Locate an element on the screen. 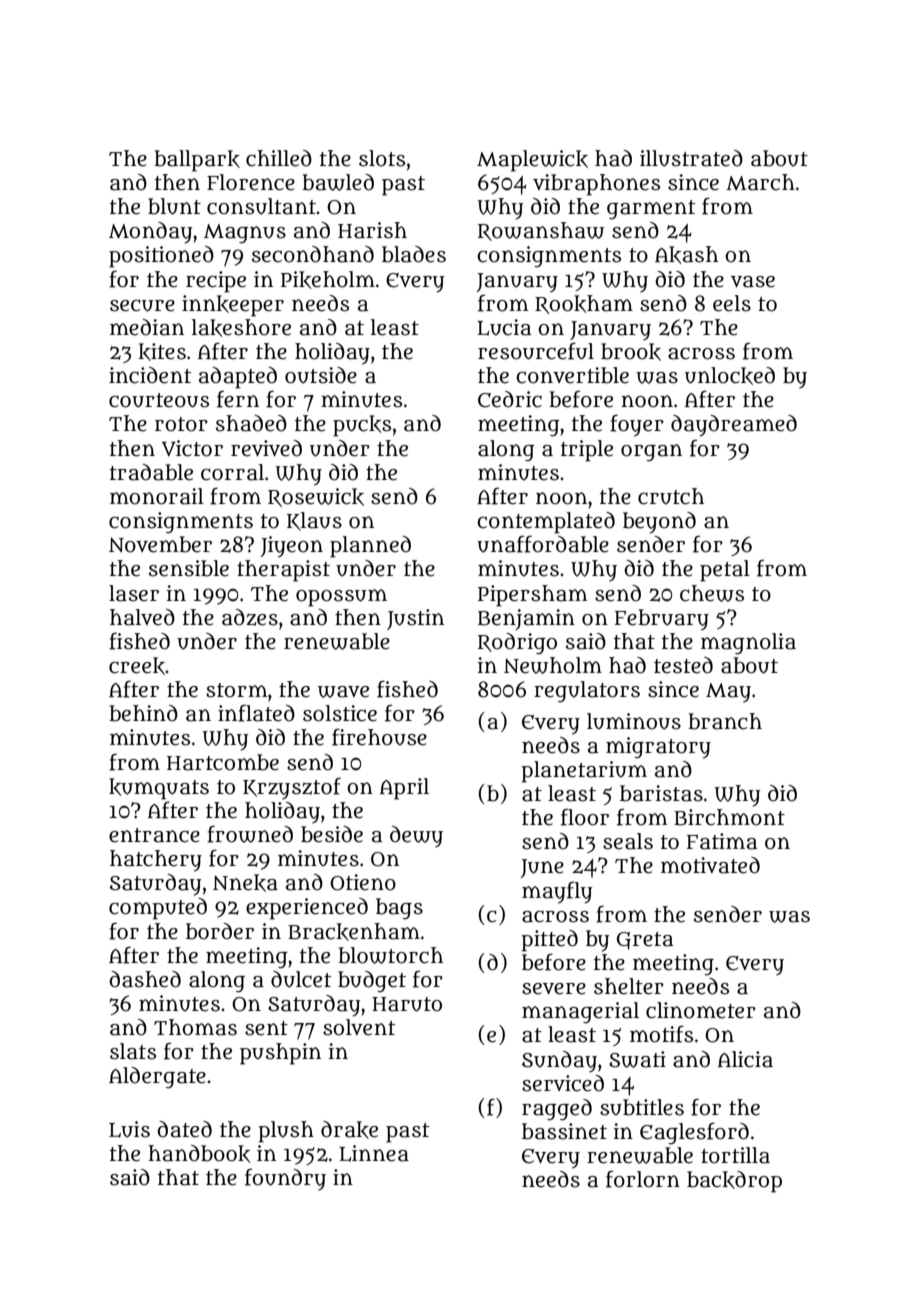 This screenshot has height=1311, width=924. vase is located at coordinates (753, 282).
